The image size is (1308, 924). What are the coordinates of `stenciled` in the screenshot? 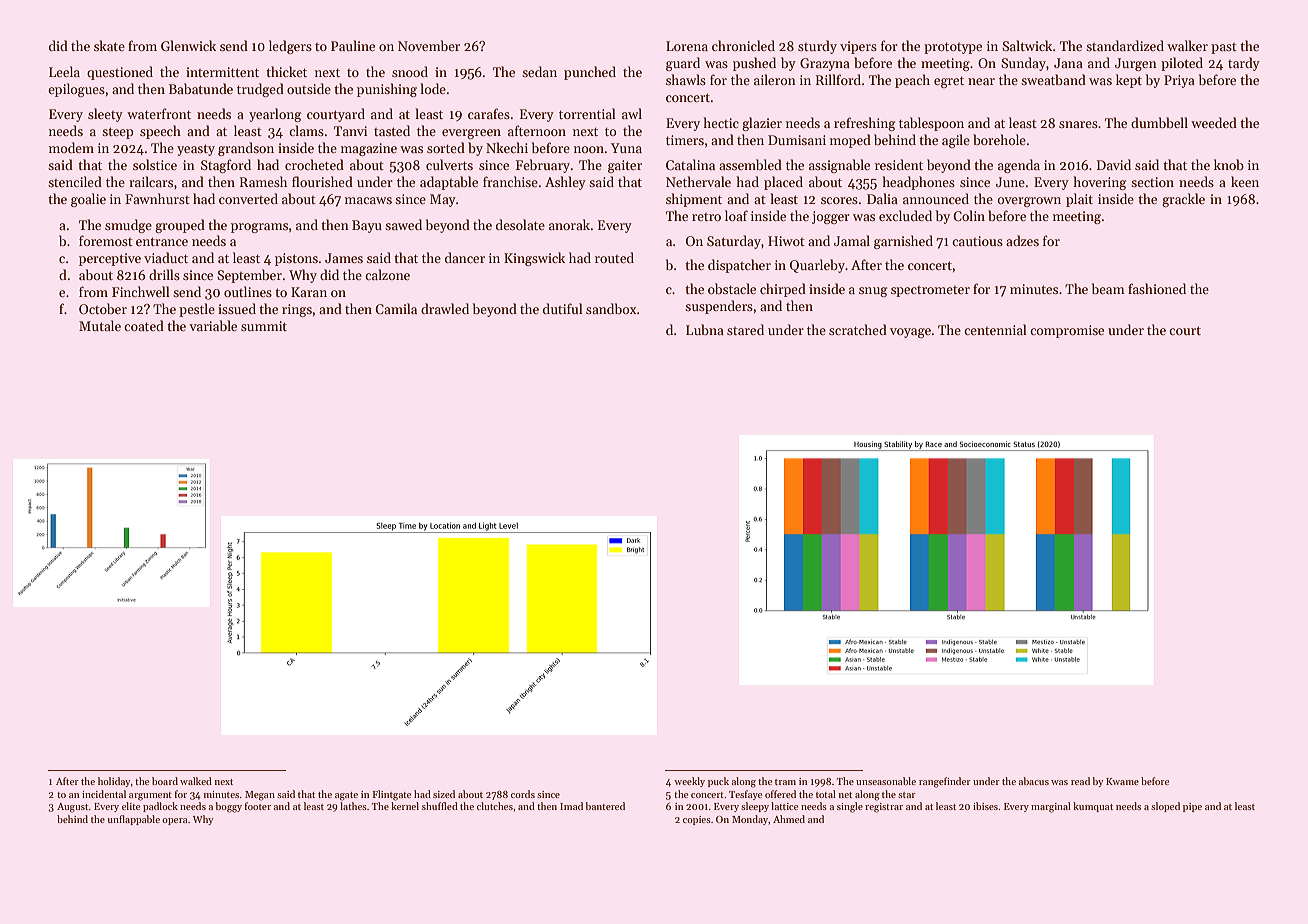 It's located at (75, 181).
